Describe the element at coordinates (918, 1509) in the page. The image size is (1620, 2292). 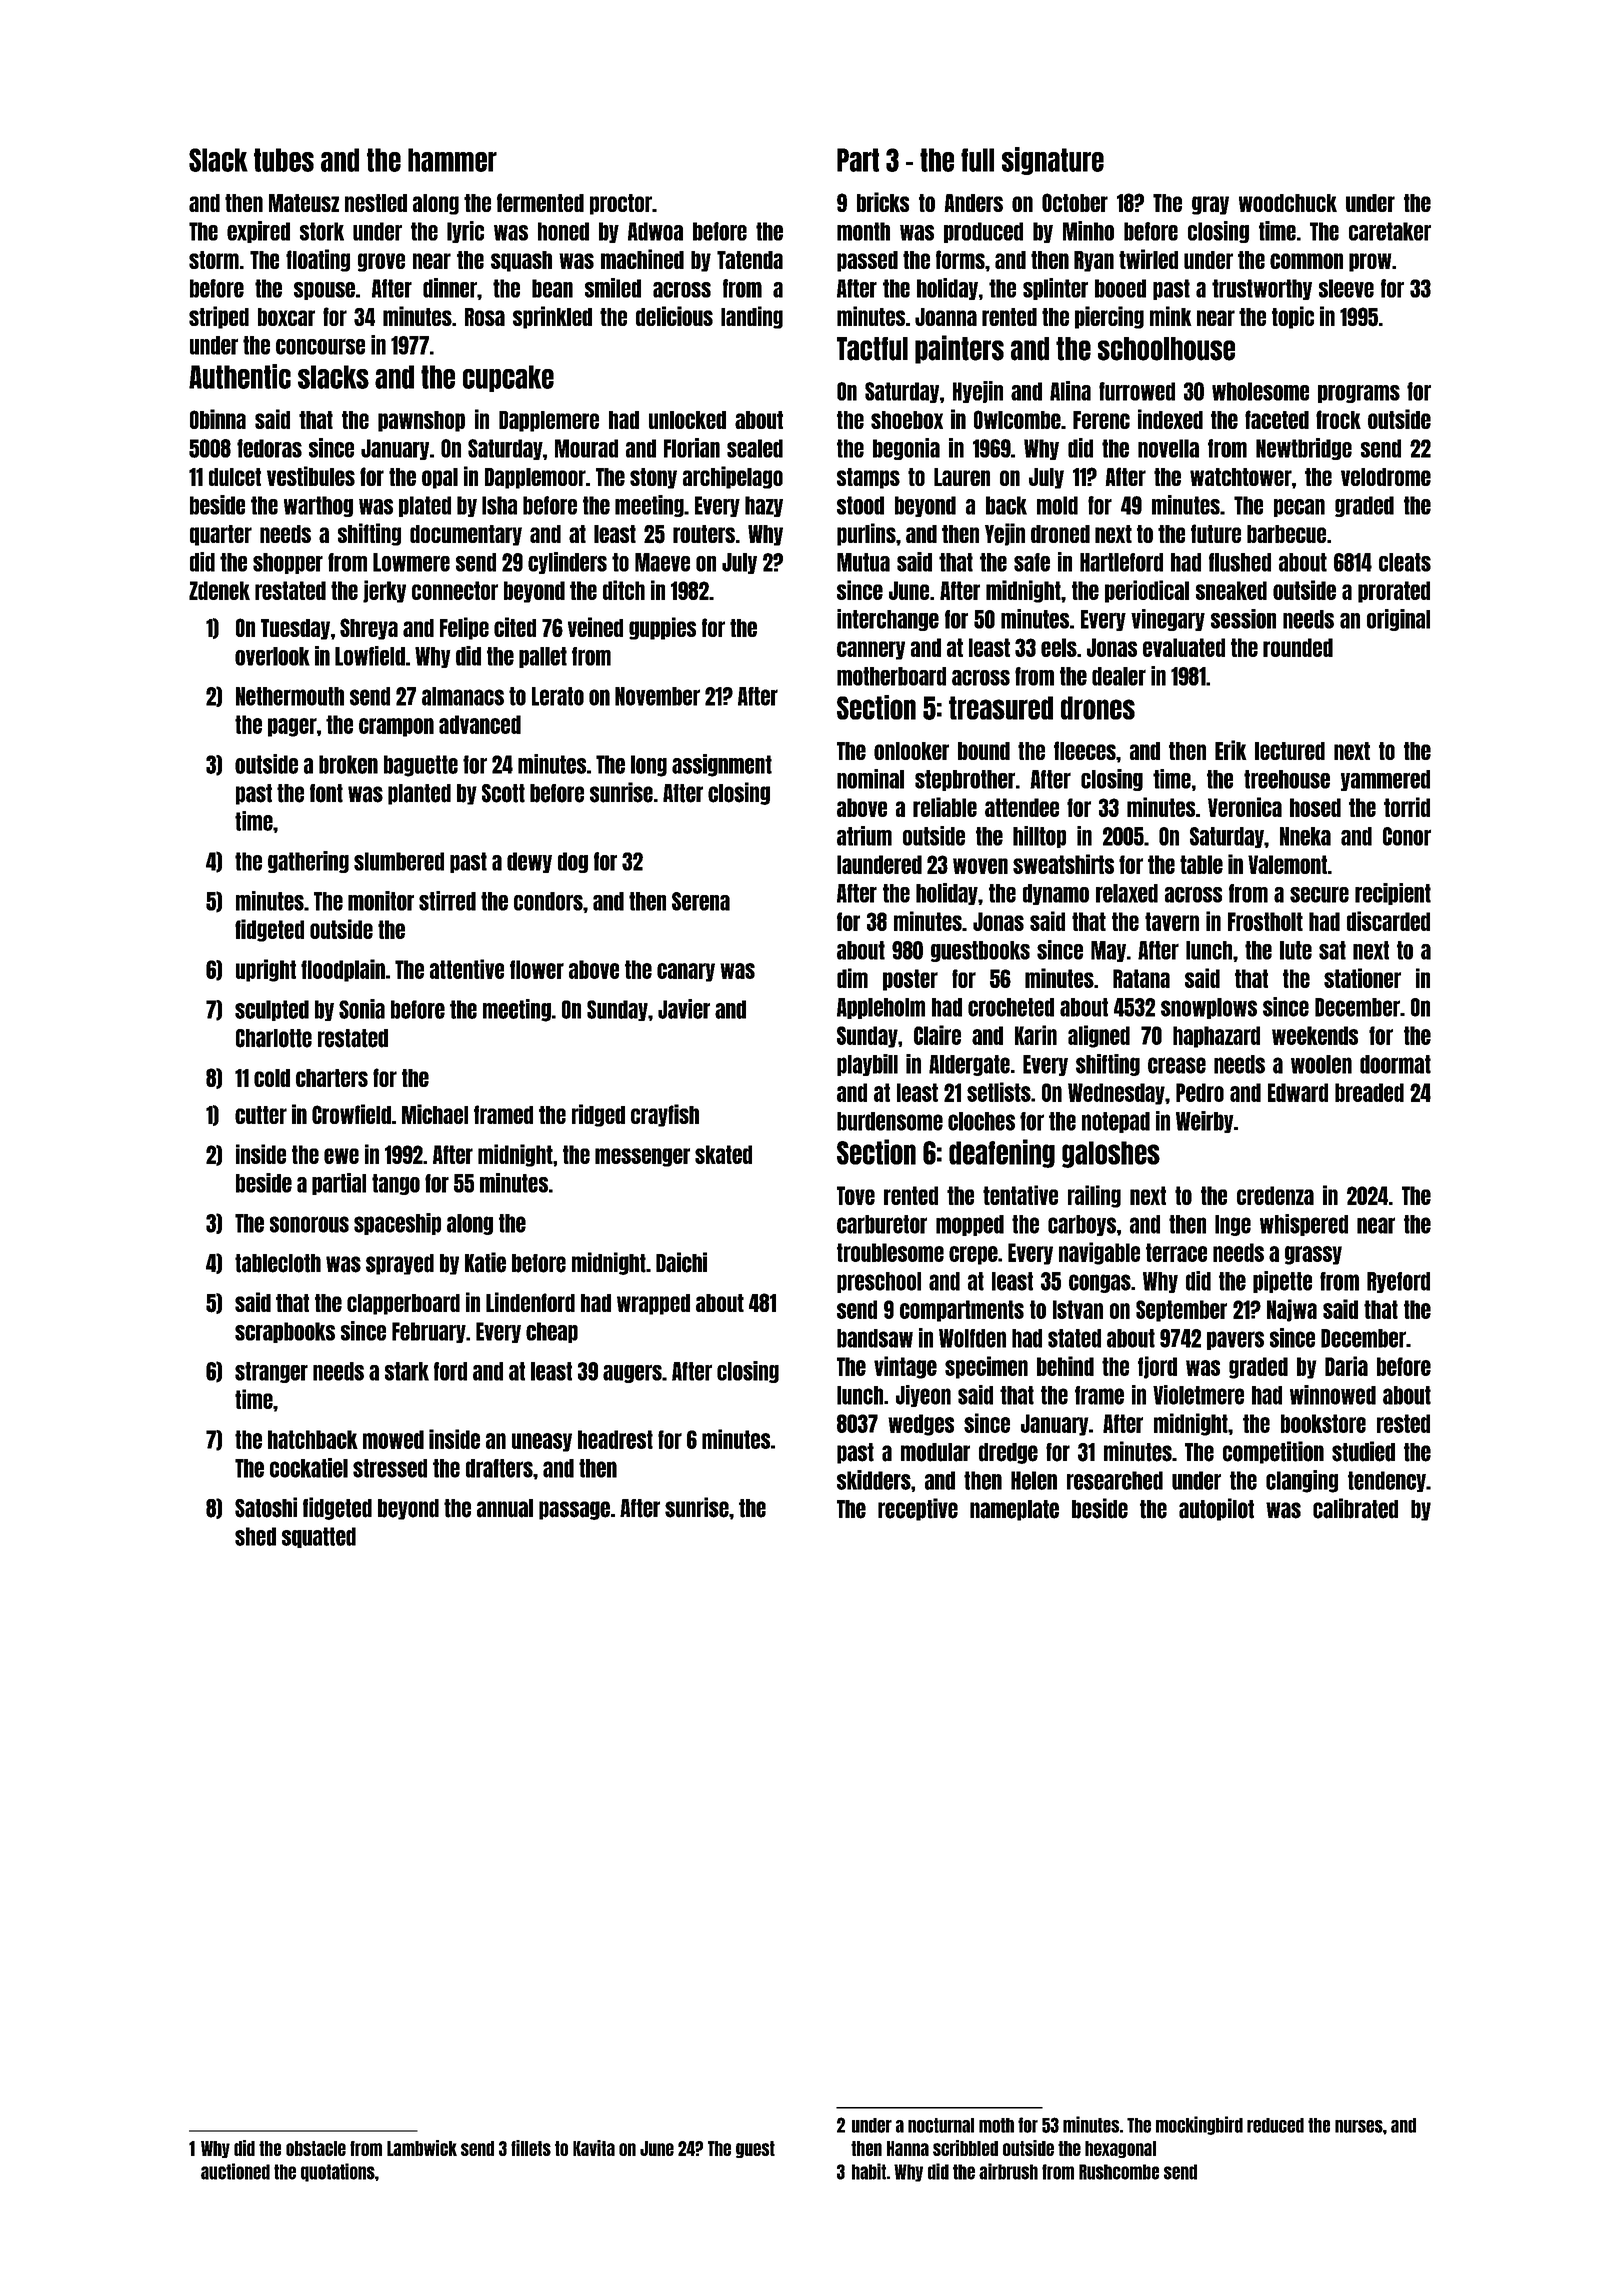
I see `receptive` at that location.
